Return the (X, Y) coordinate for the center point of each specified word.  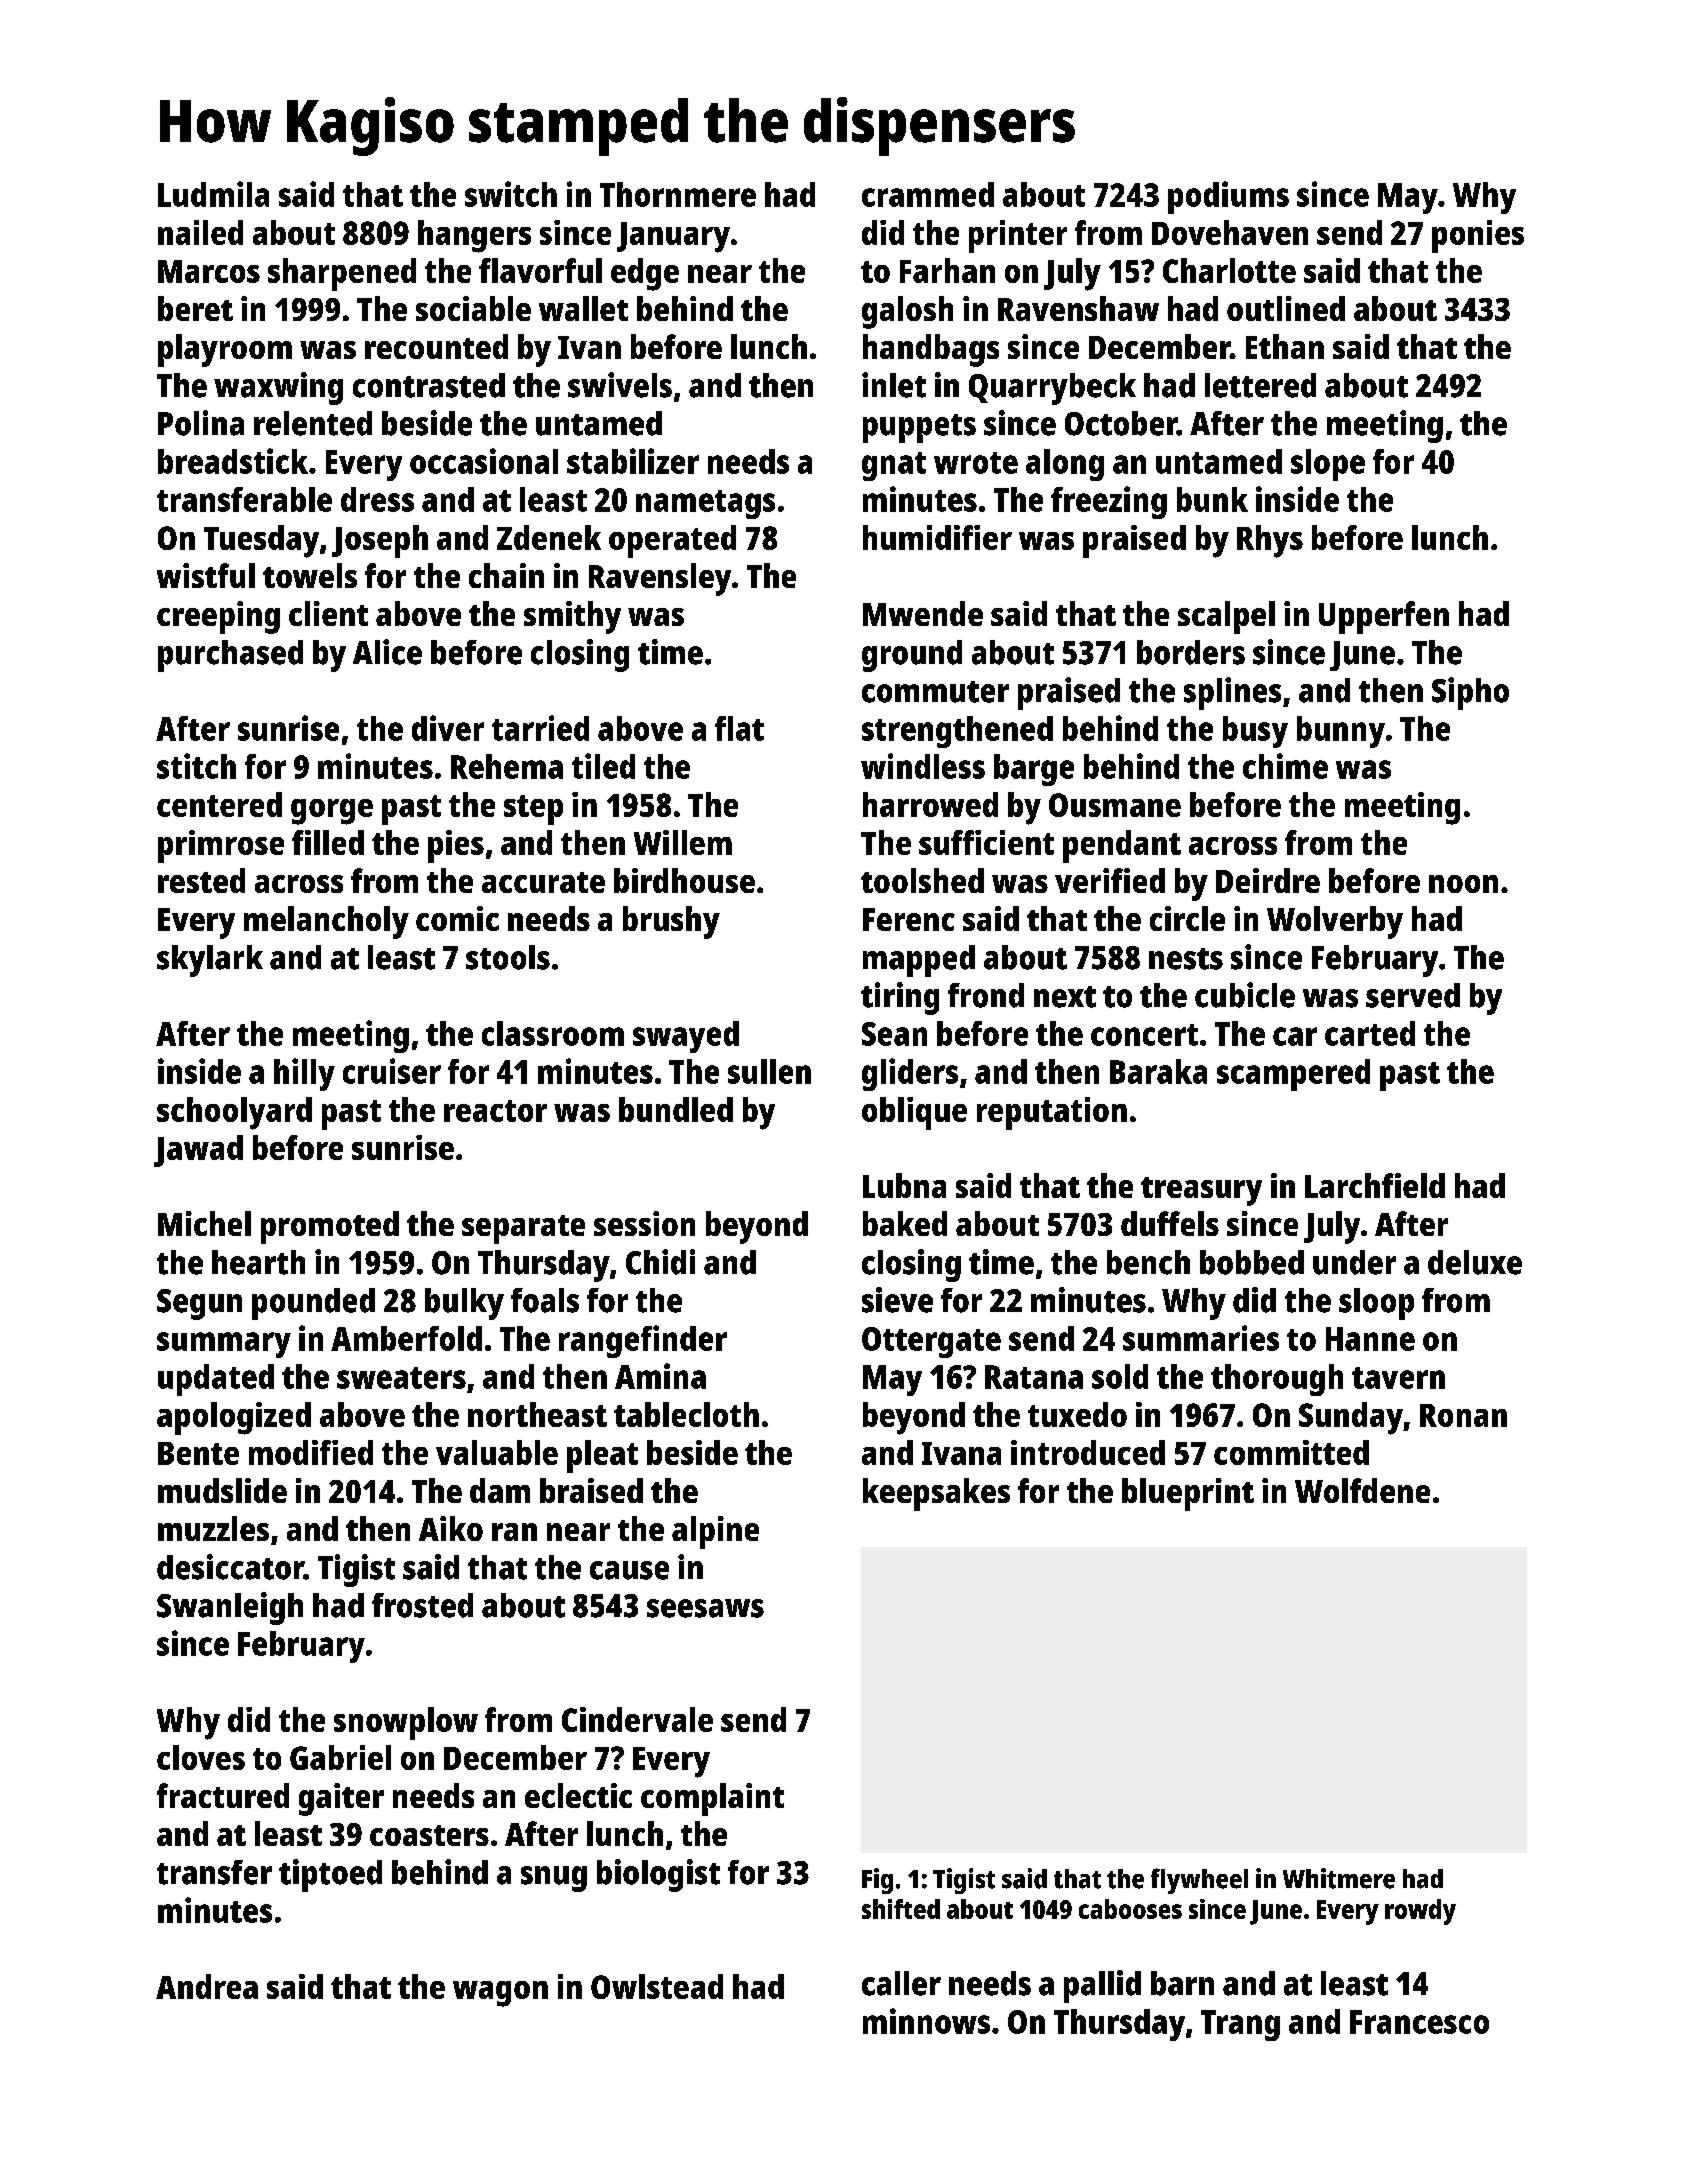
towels (310, 575)
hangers (474, 236)
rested (201, 880)
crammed (928, 194)
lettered (1260, 385)
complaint (712, 1799)
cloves (201, 1757)
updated (216, 1380)
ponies (1478, 236)
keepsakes (936, 1494)
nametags (705, 504)
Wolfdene (1362, 1490)
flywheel (1199, 1881)
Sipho (1470, 693)
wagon (500, 1994)
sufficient (986, 842)
